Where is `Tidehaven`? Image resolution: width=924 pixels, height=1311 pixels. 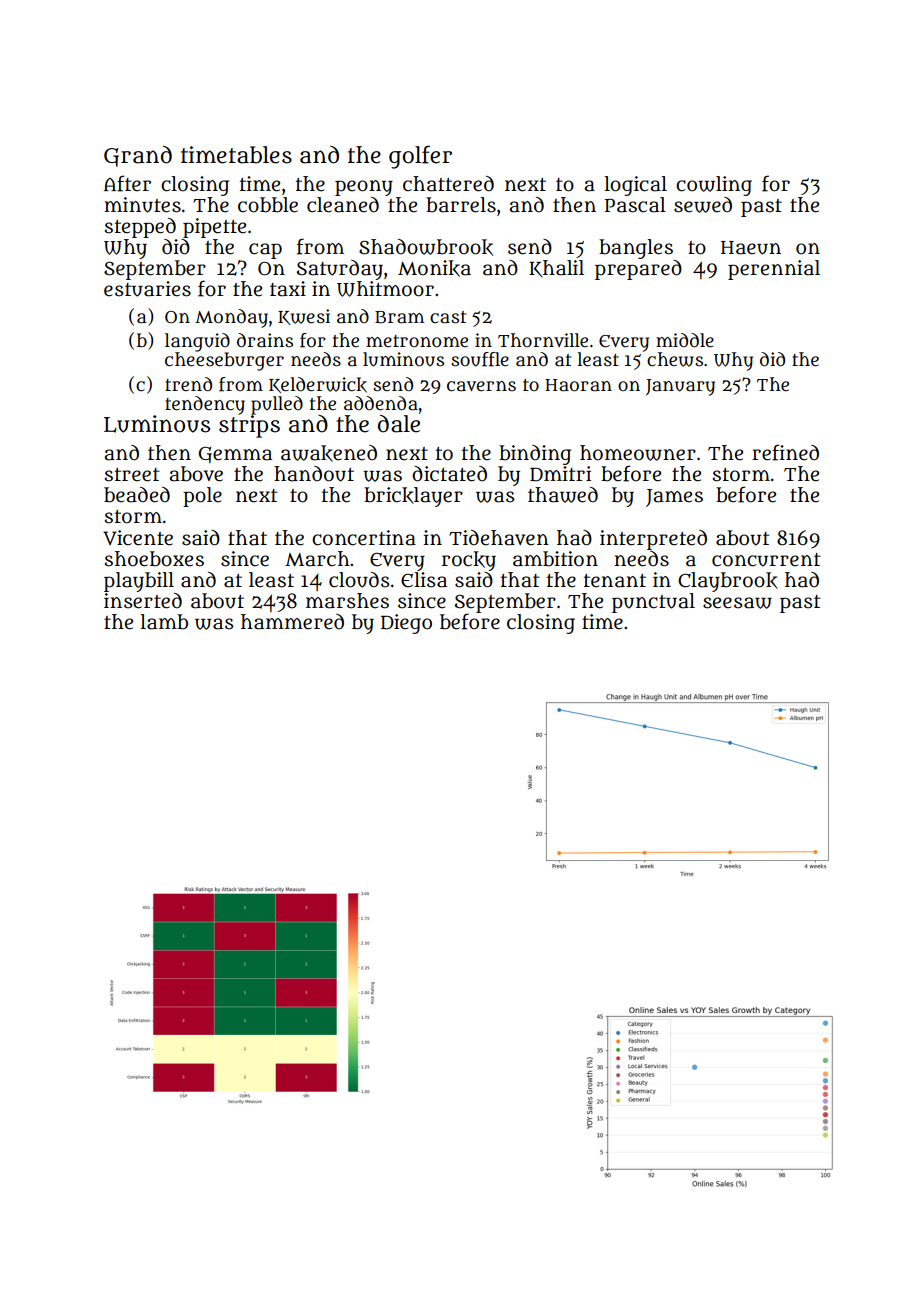 Tidehaven is located at coordinates (499, 538).
